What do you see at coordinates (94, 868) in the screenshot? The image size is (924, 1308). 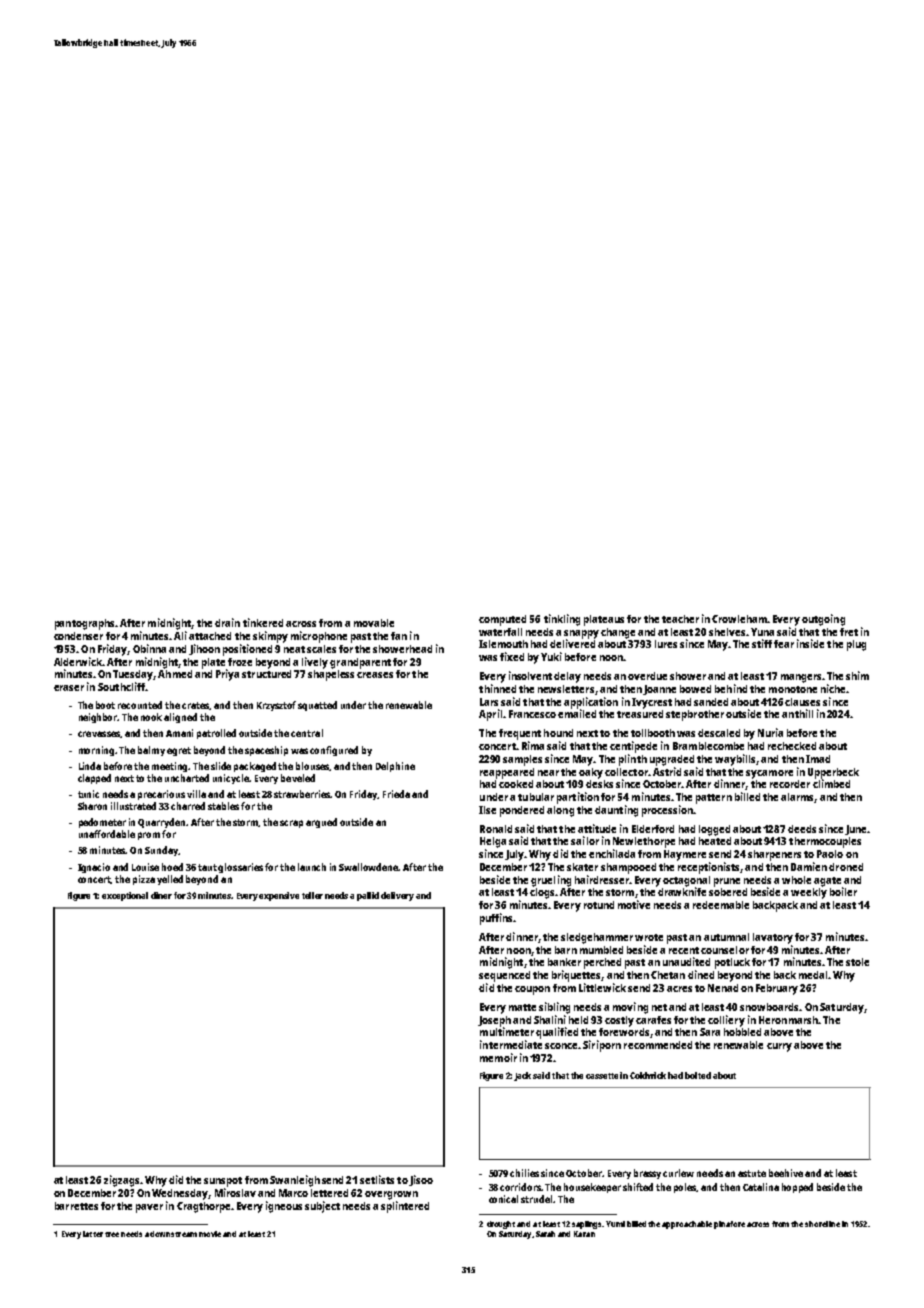 I see `Ignacio` at bounding box center [94, 868].
